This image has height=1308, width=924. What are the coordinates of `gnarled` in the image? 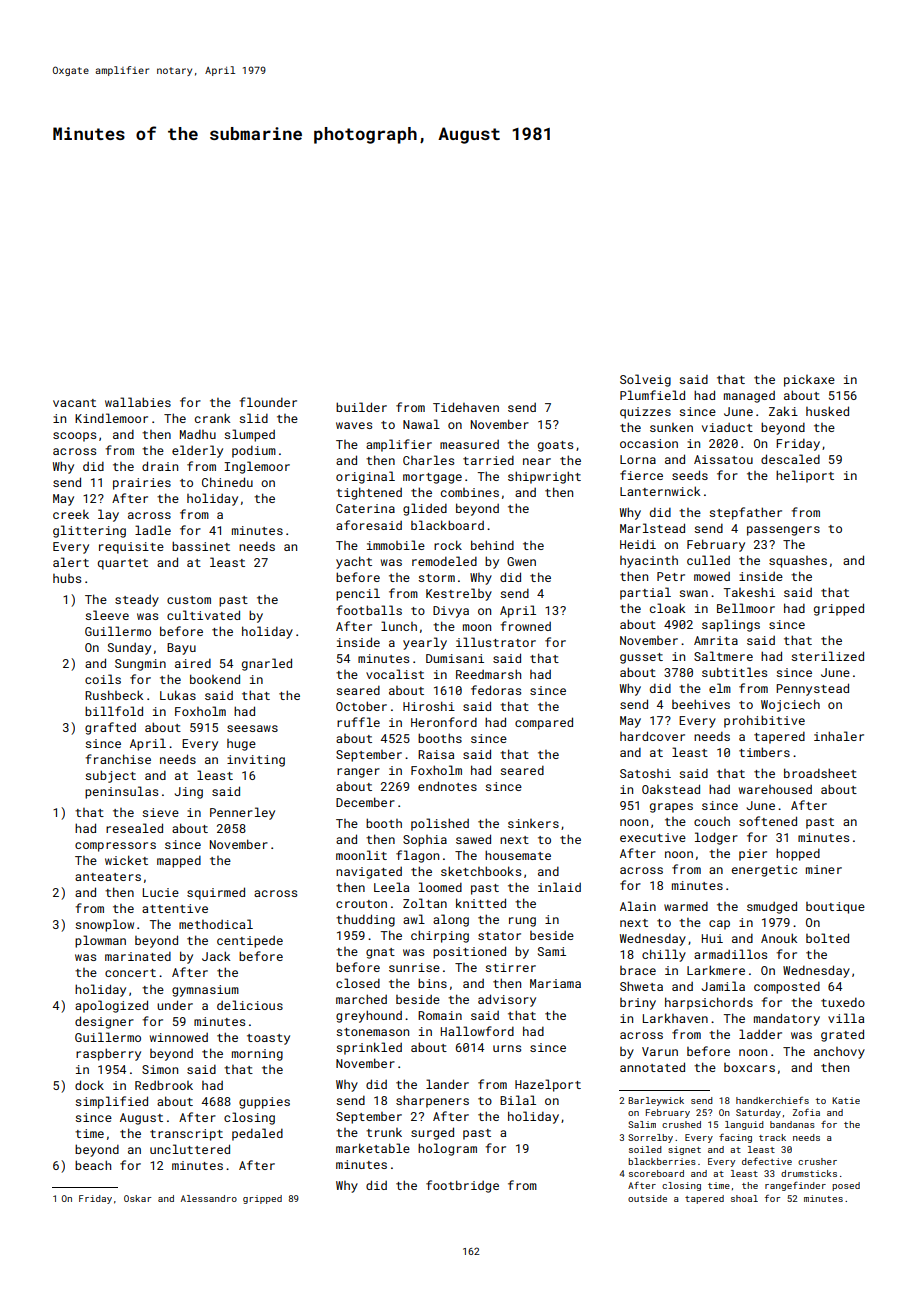 It's located at (267, 664).
